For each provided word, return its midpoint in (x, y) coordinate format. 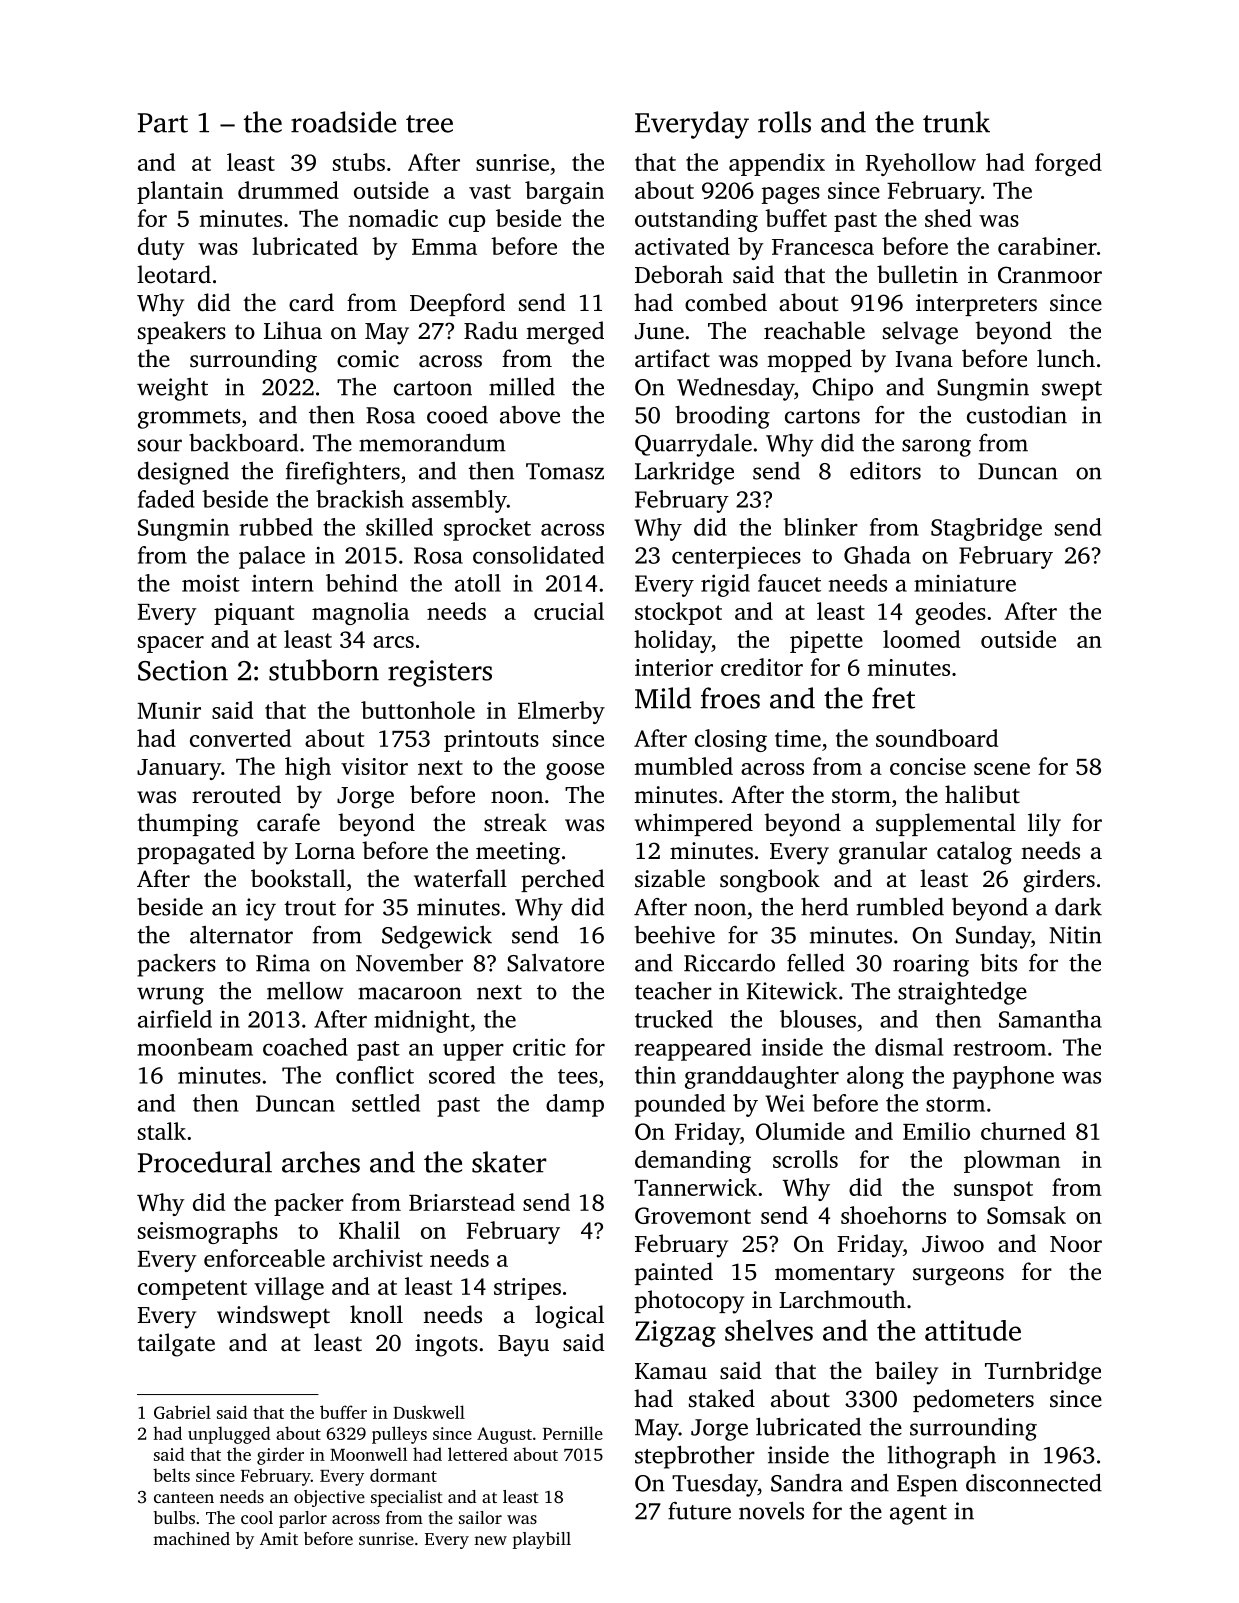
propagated (196, 853)
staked (722, 1398)
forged (1068, 164)
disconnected (1034, 1482)
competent (192, 1290)
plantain (180, 192)
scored (462, 1075)
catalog (974, 853)
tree (429, 124)
